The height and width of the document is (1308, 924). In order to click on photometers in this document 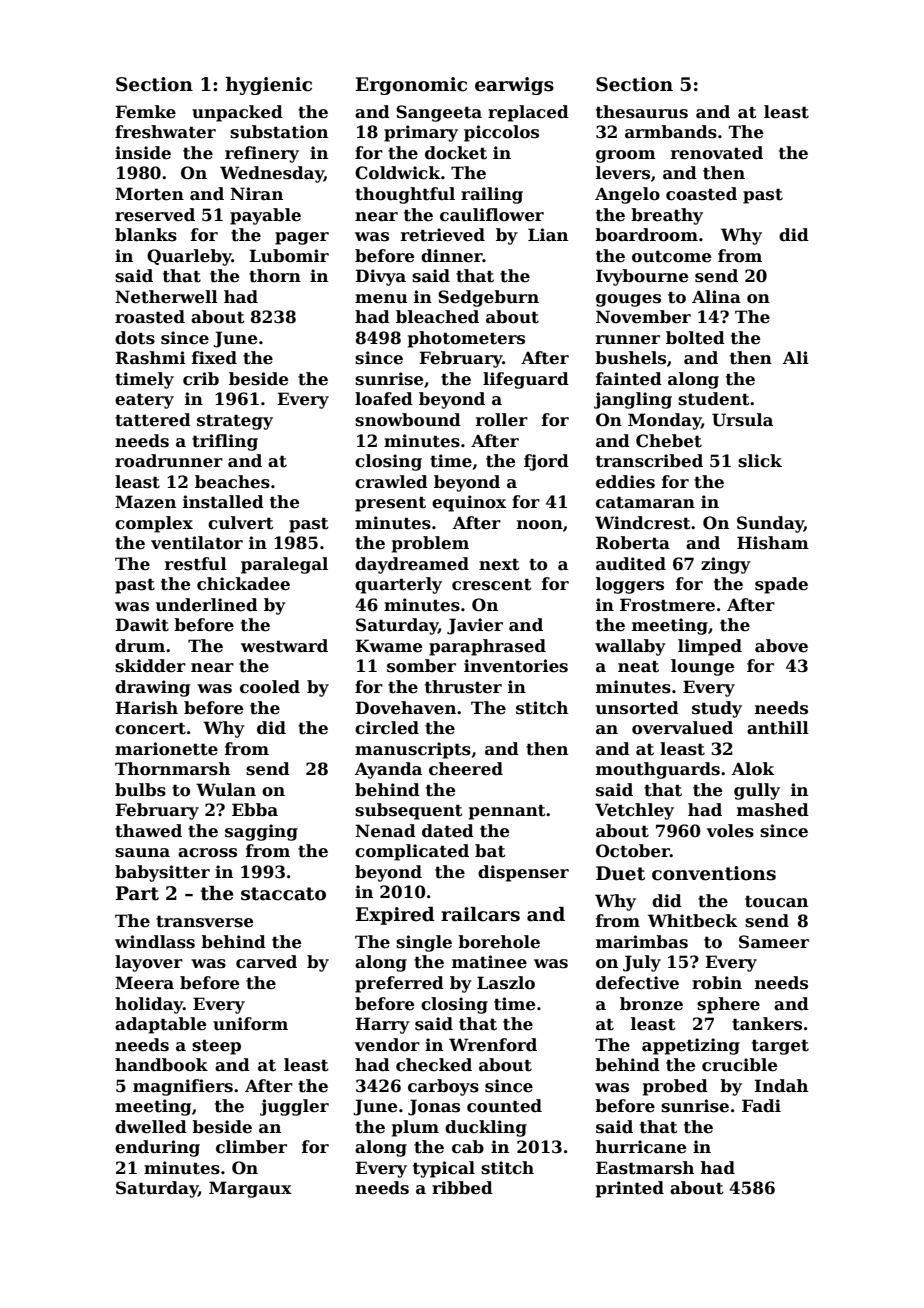, I will do `click(466, 339)`.
